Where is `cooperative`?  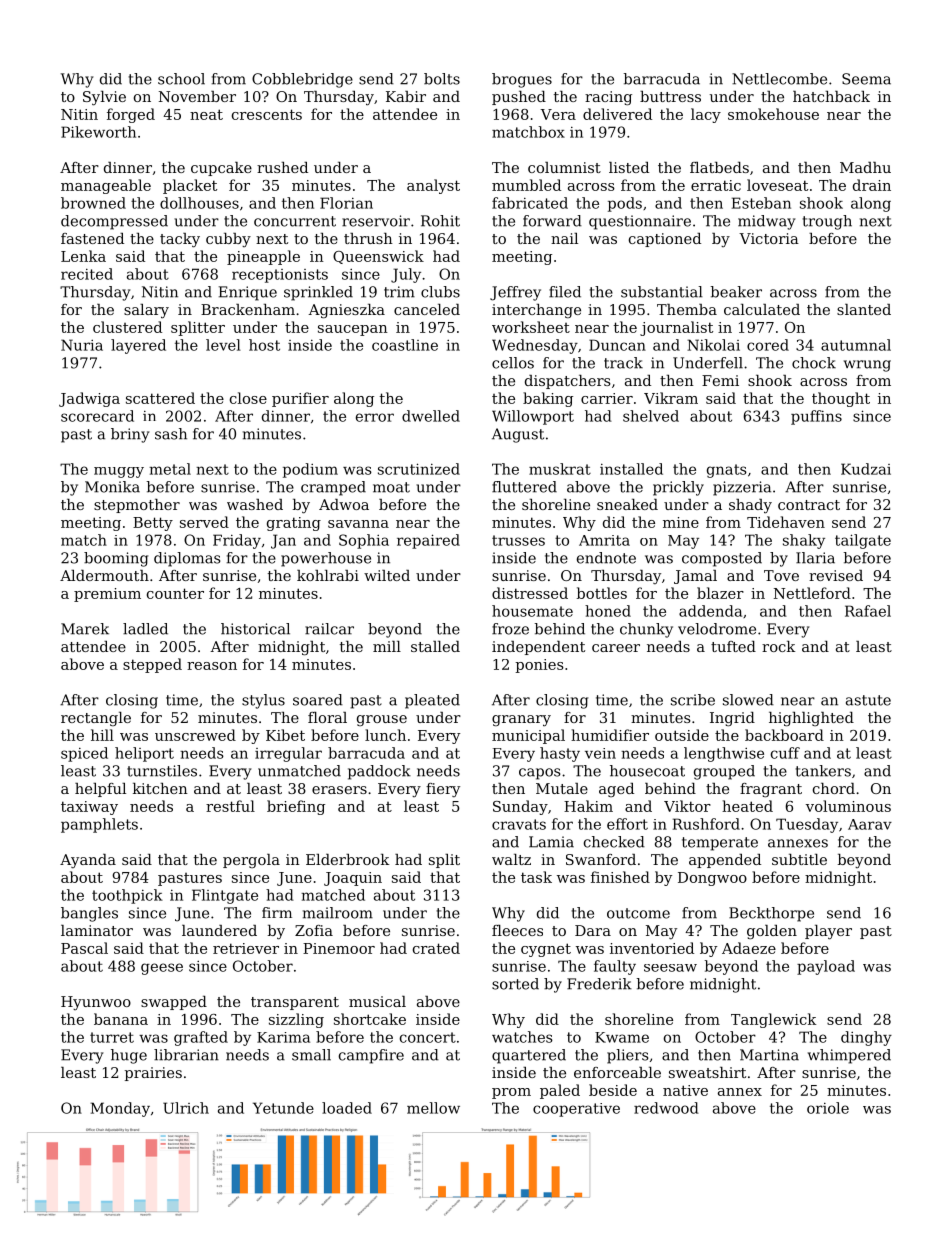 cooperative is located at coordinates (576, 1110).
